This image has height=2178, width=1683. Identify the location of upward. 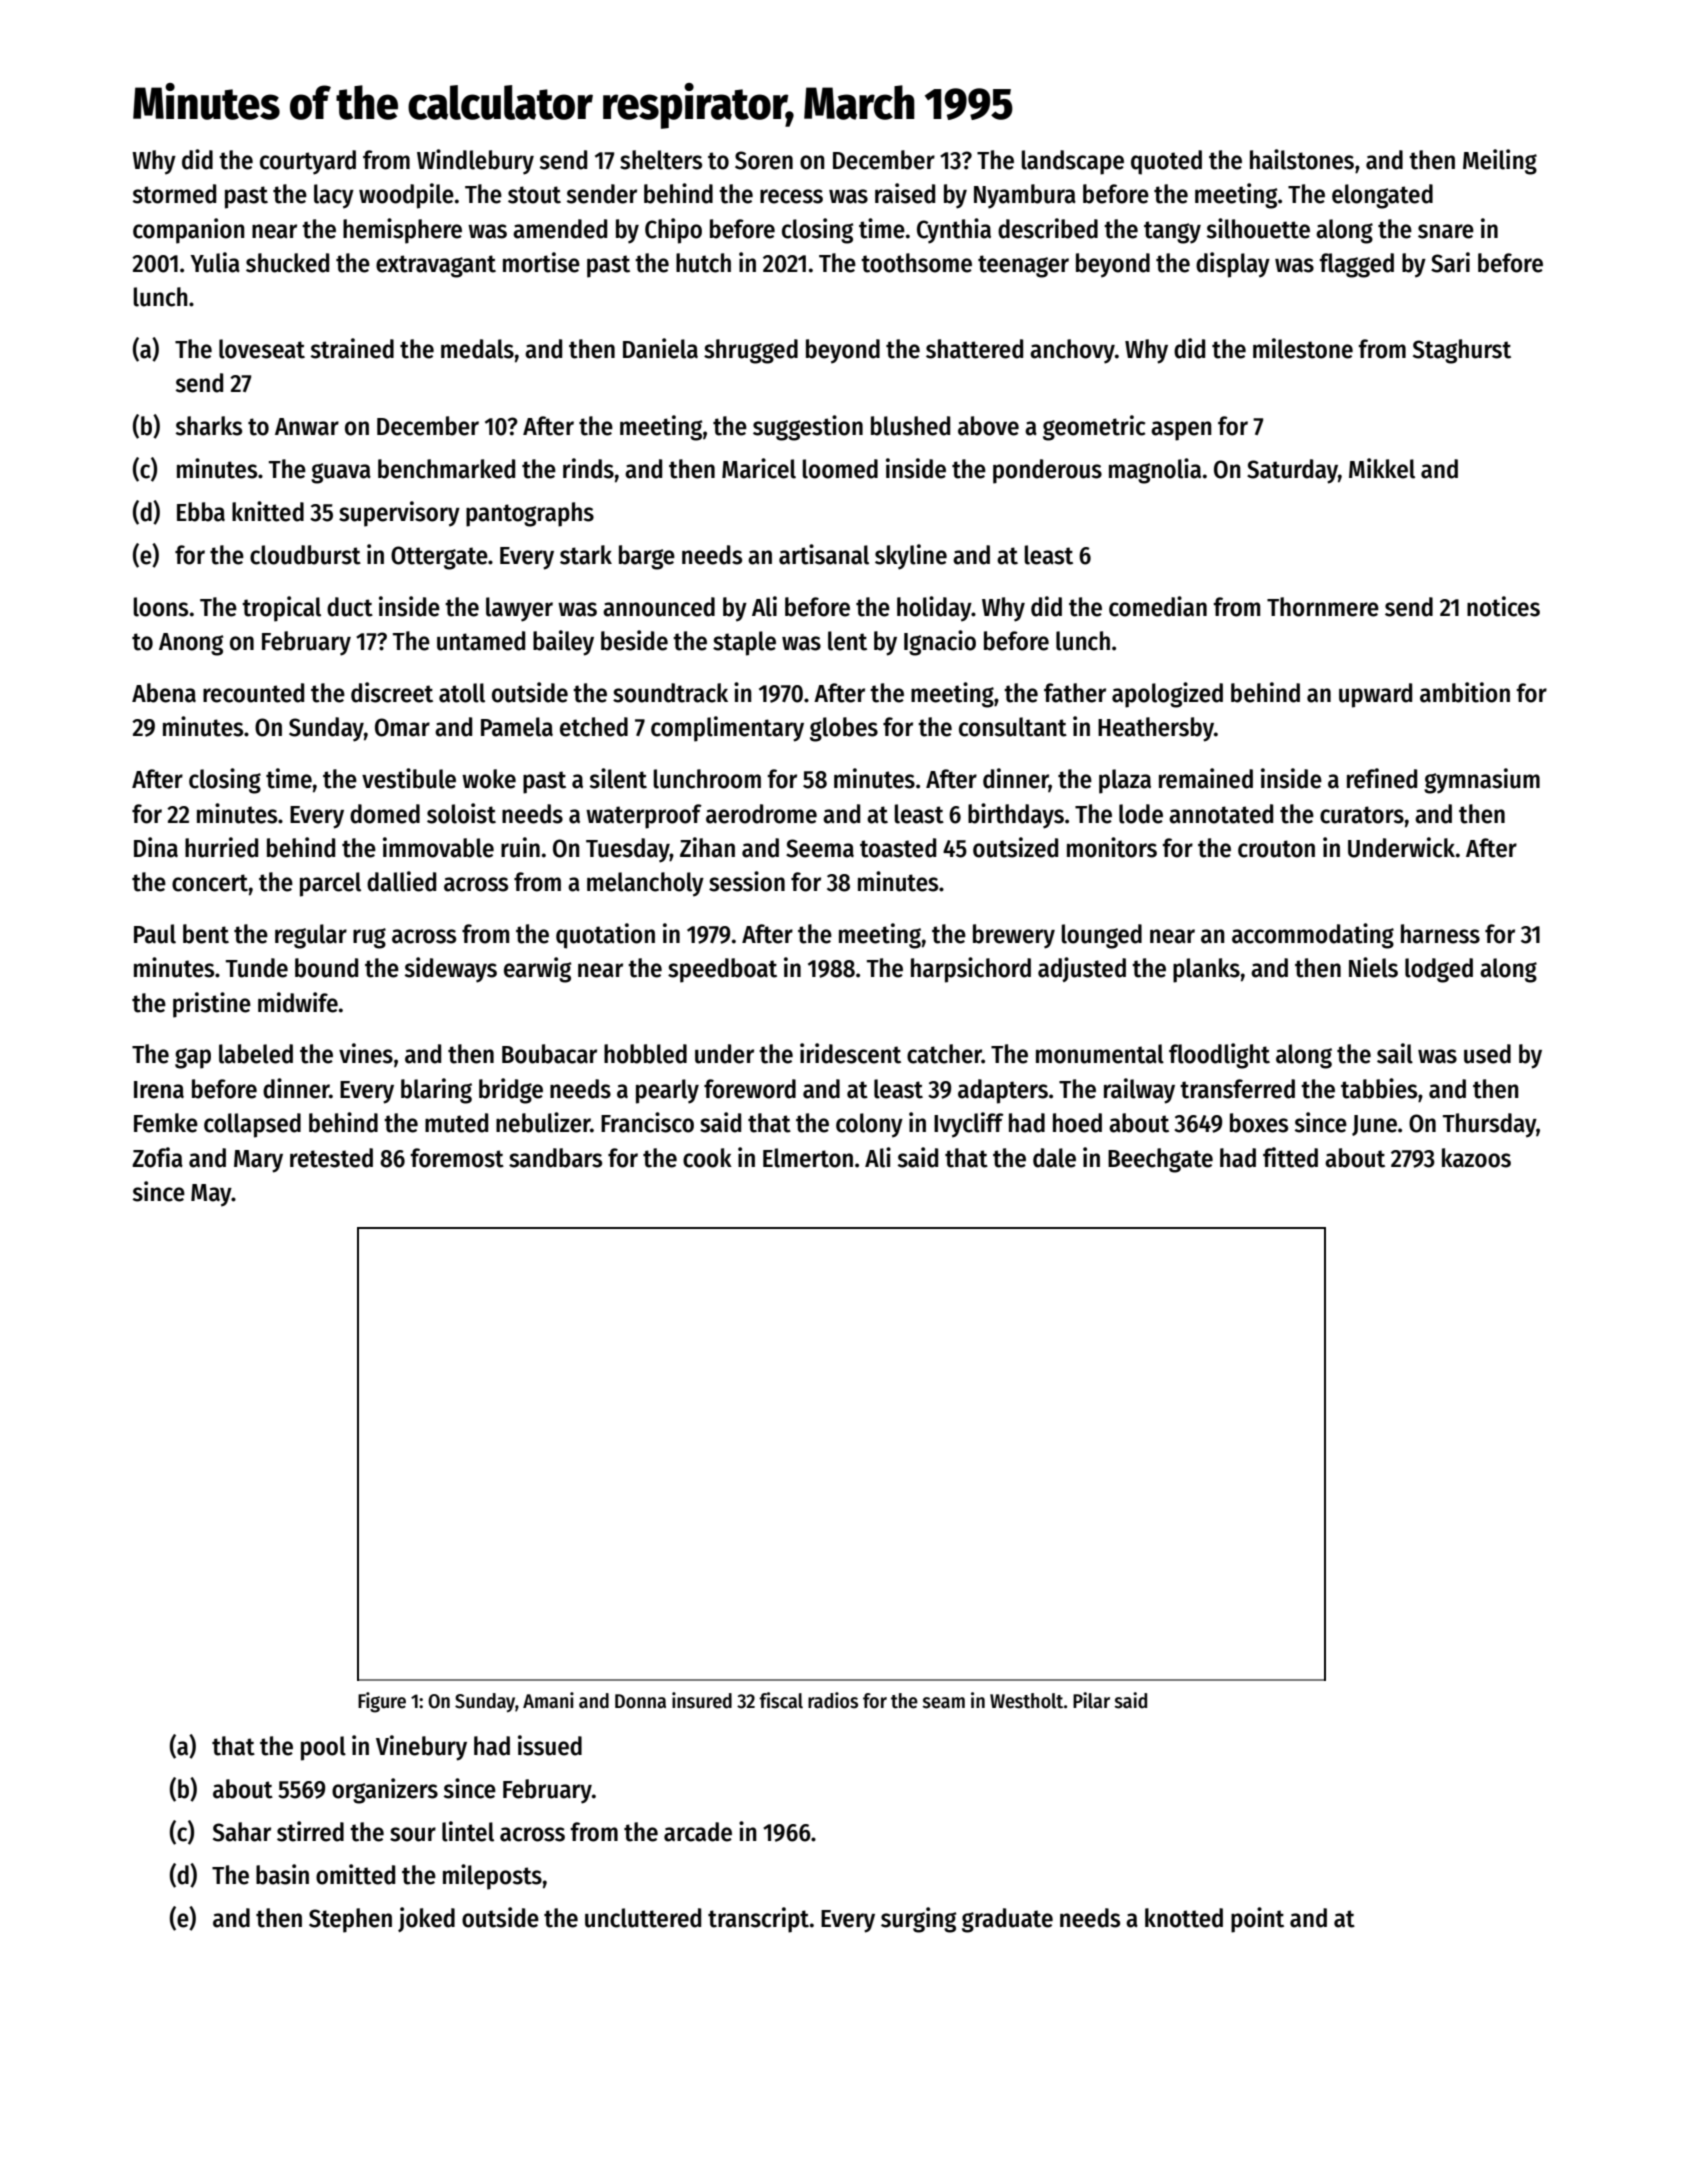
(1375, 695).
